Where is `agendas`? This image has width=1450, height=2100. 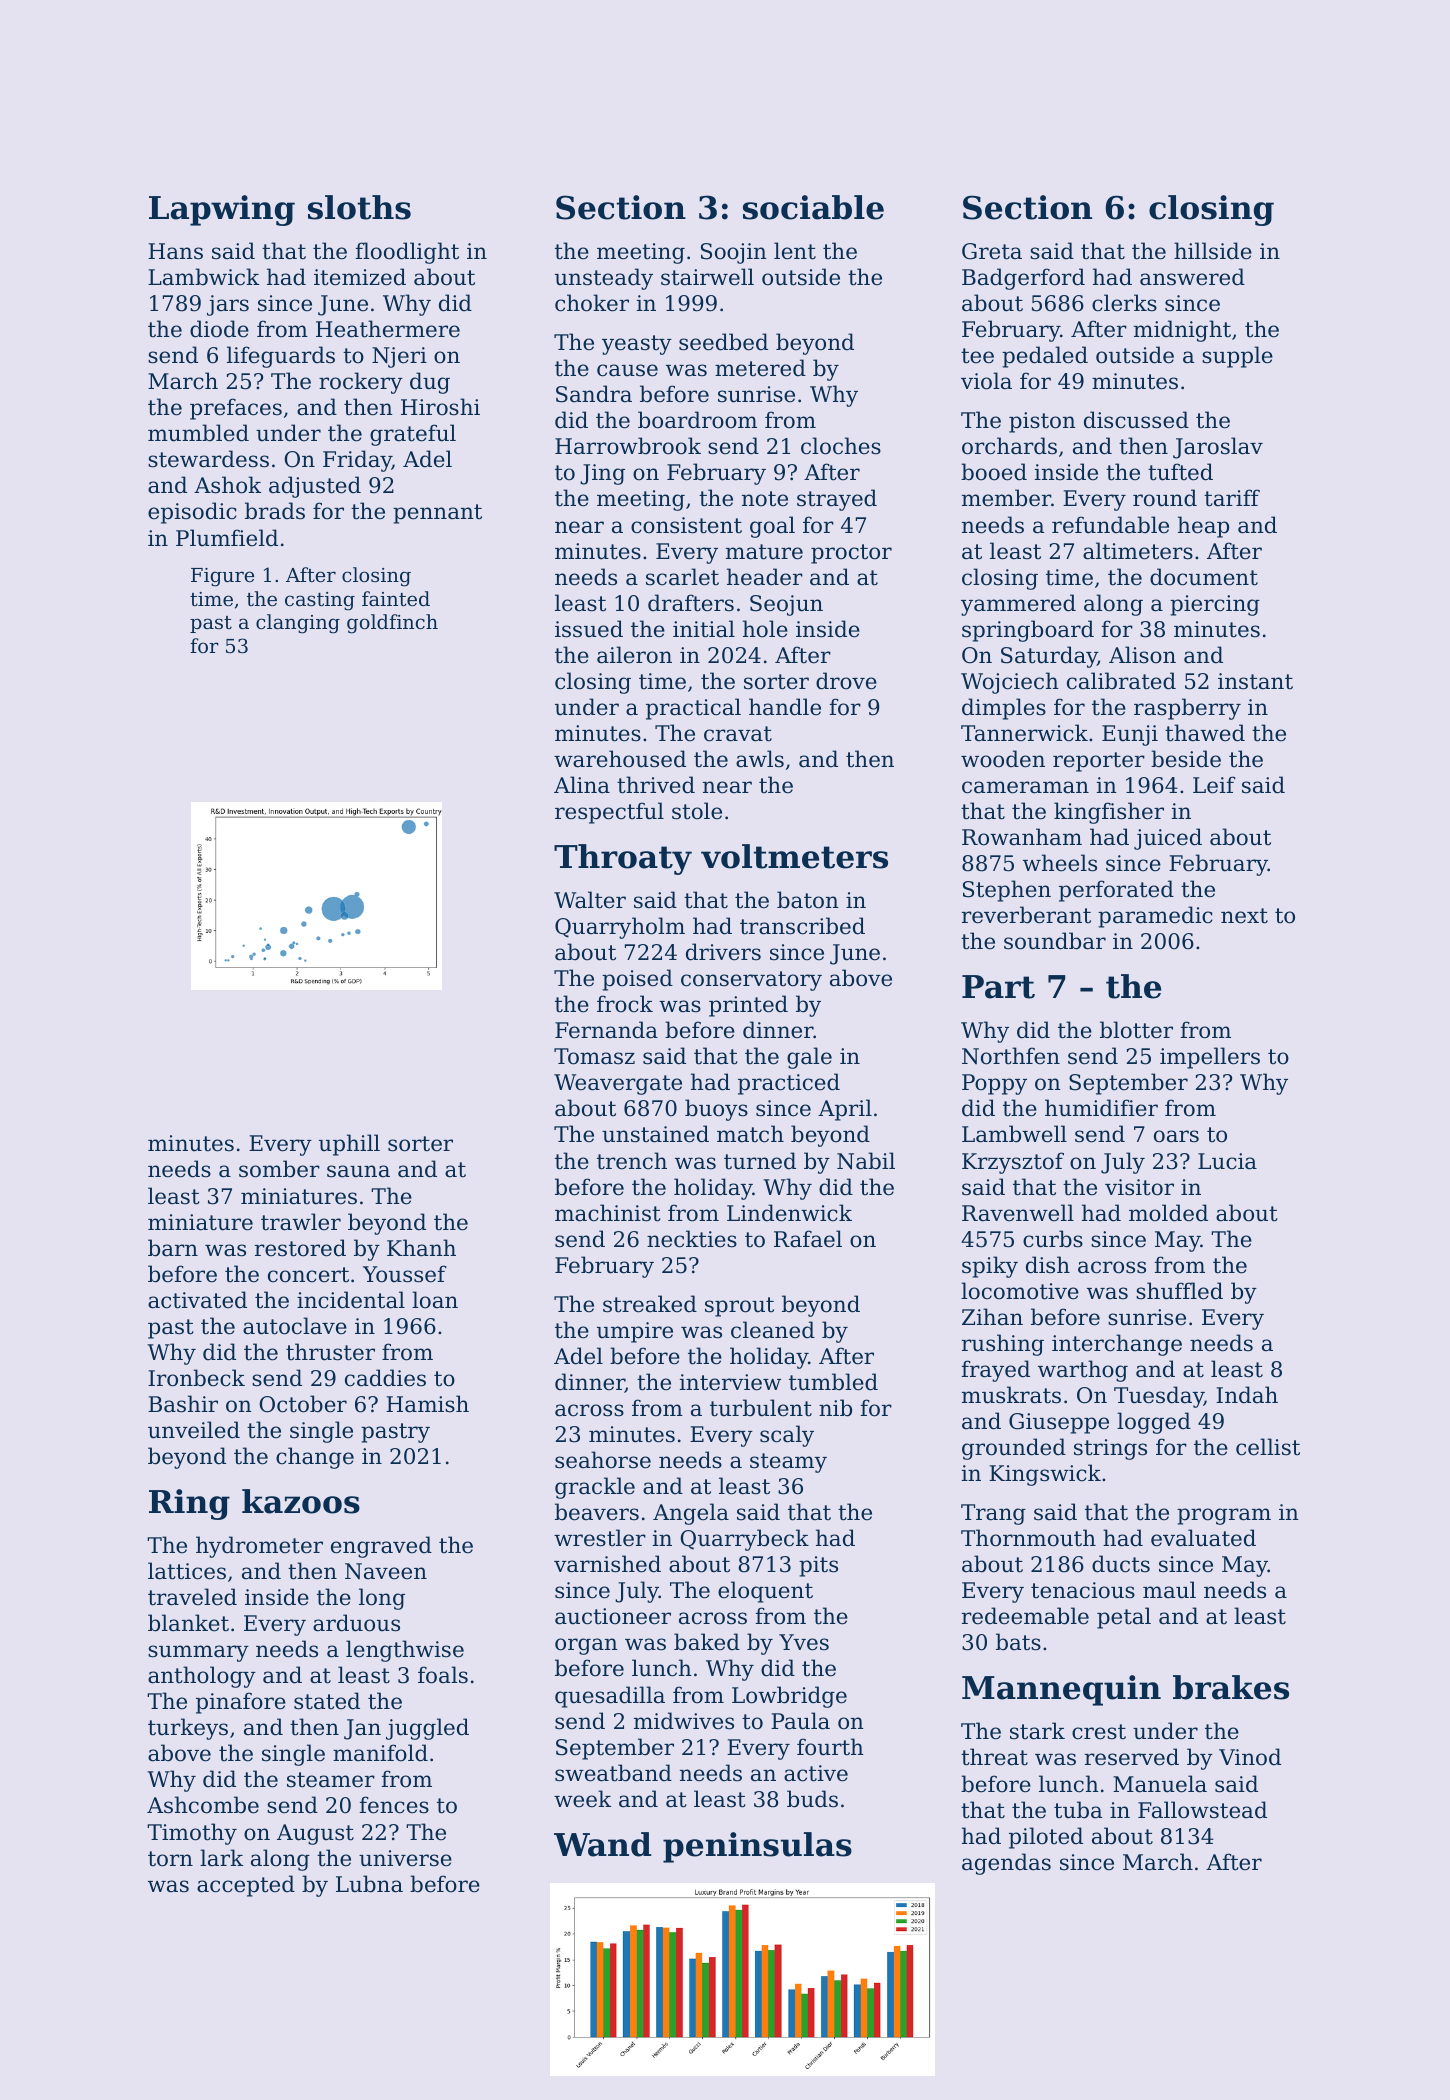 agendas is located at coordinates (1006, 1864).
